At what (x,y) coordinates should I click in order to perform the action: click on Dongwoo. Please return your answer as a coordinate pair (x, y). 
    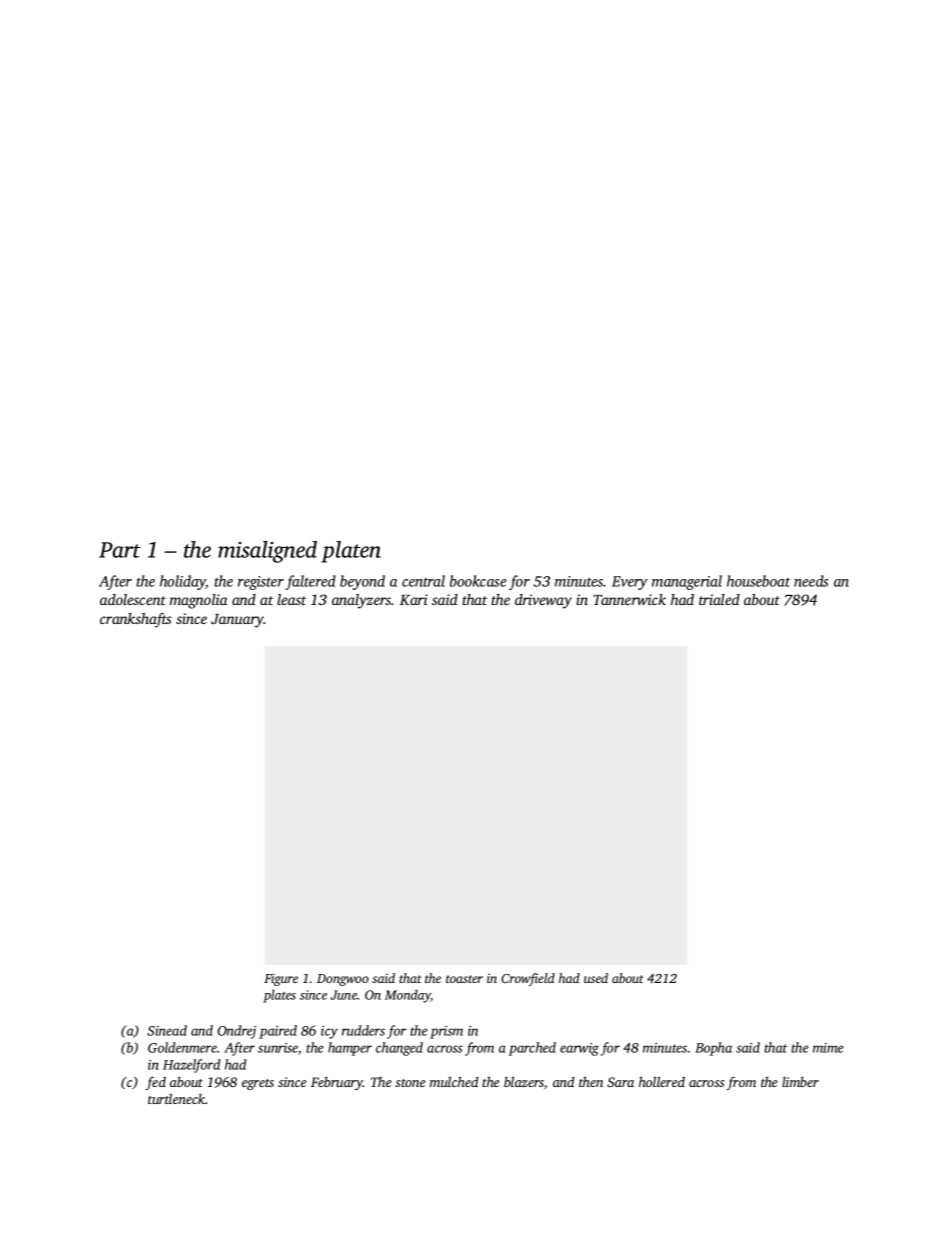
    Looking at the image, I should click on (343, 980).
